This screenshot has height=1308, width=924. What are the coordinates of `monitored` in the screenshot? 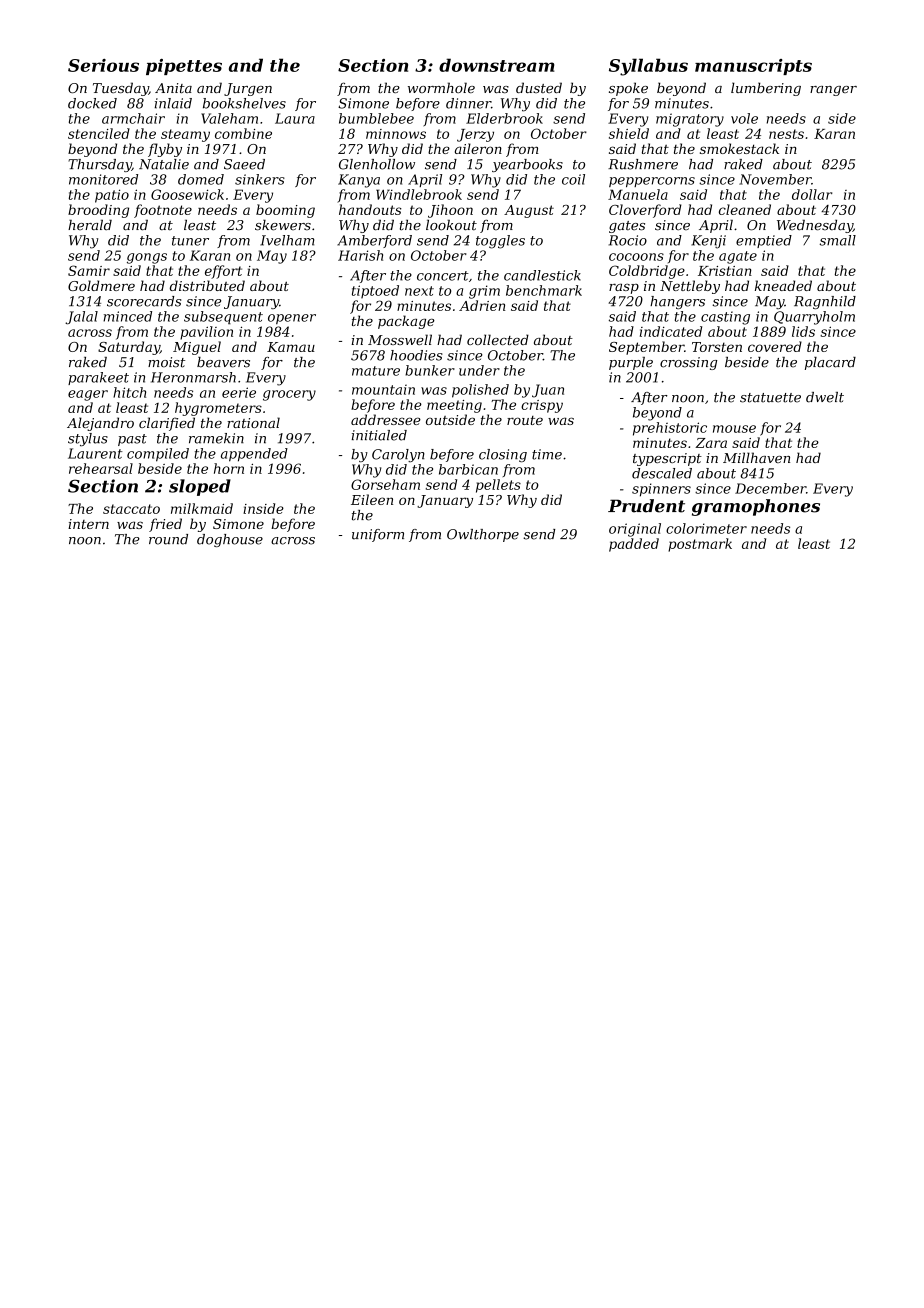 It's located at (103, 179).
